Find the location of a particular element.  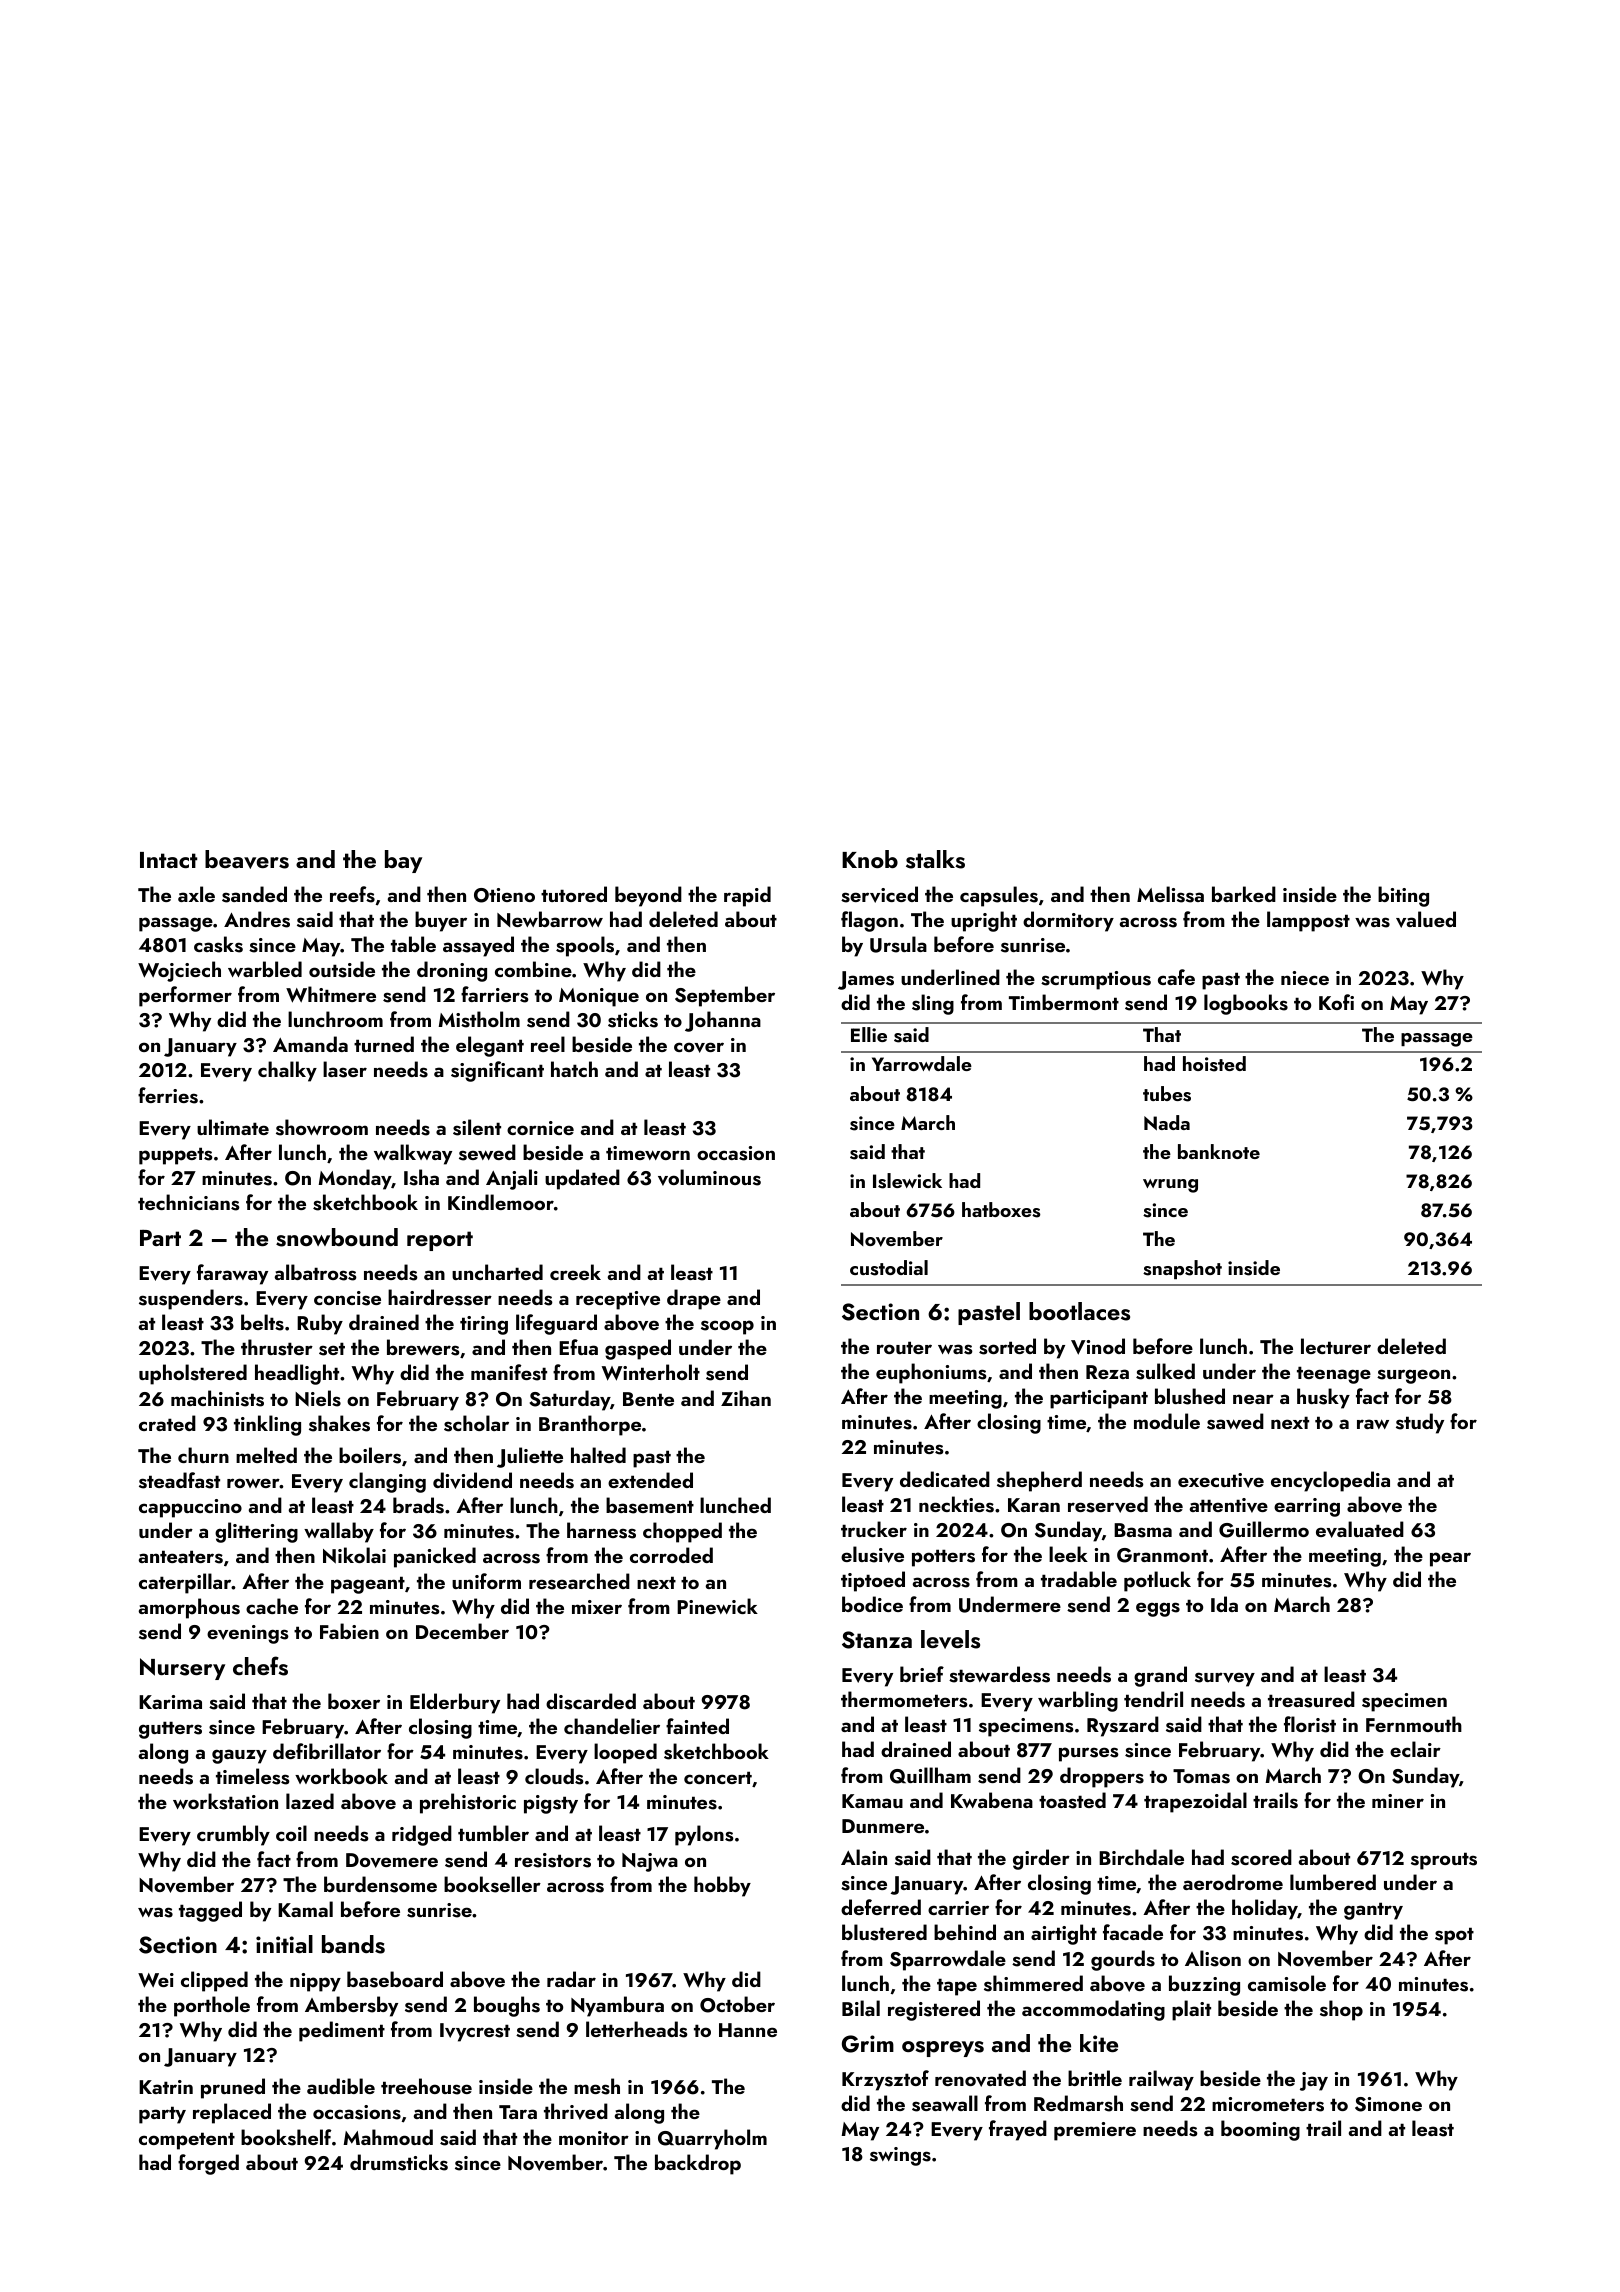

Alain is located at coordinates (864, 1857).
